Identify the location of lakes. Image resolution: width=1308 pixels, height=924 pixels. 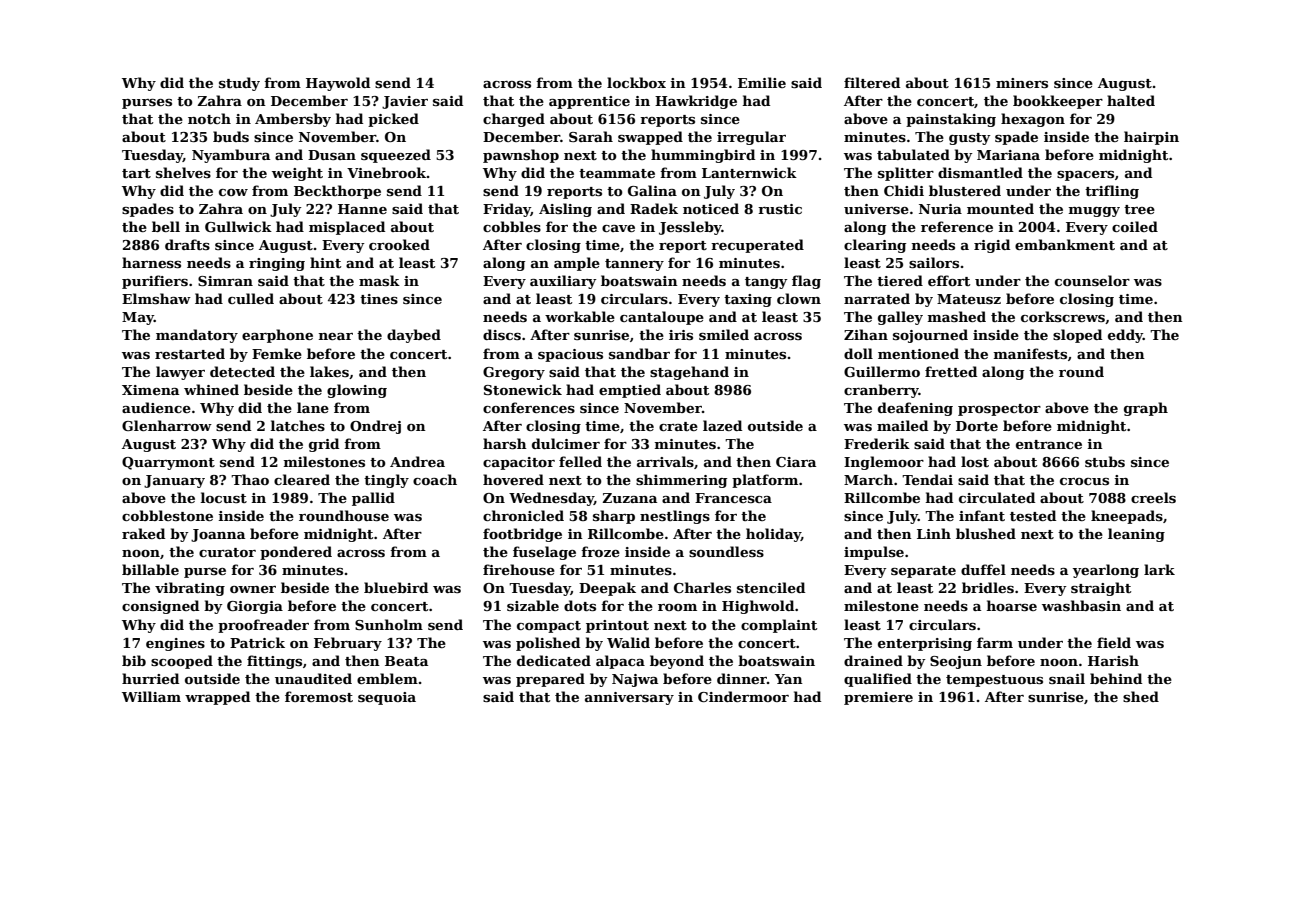
(329, 371).
